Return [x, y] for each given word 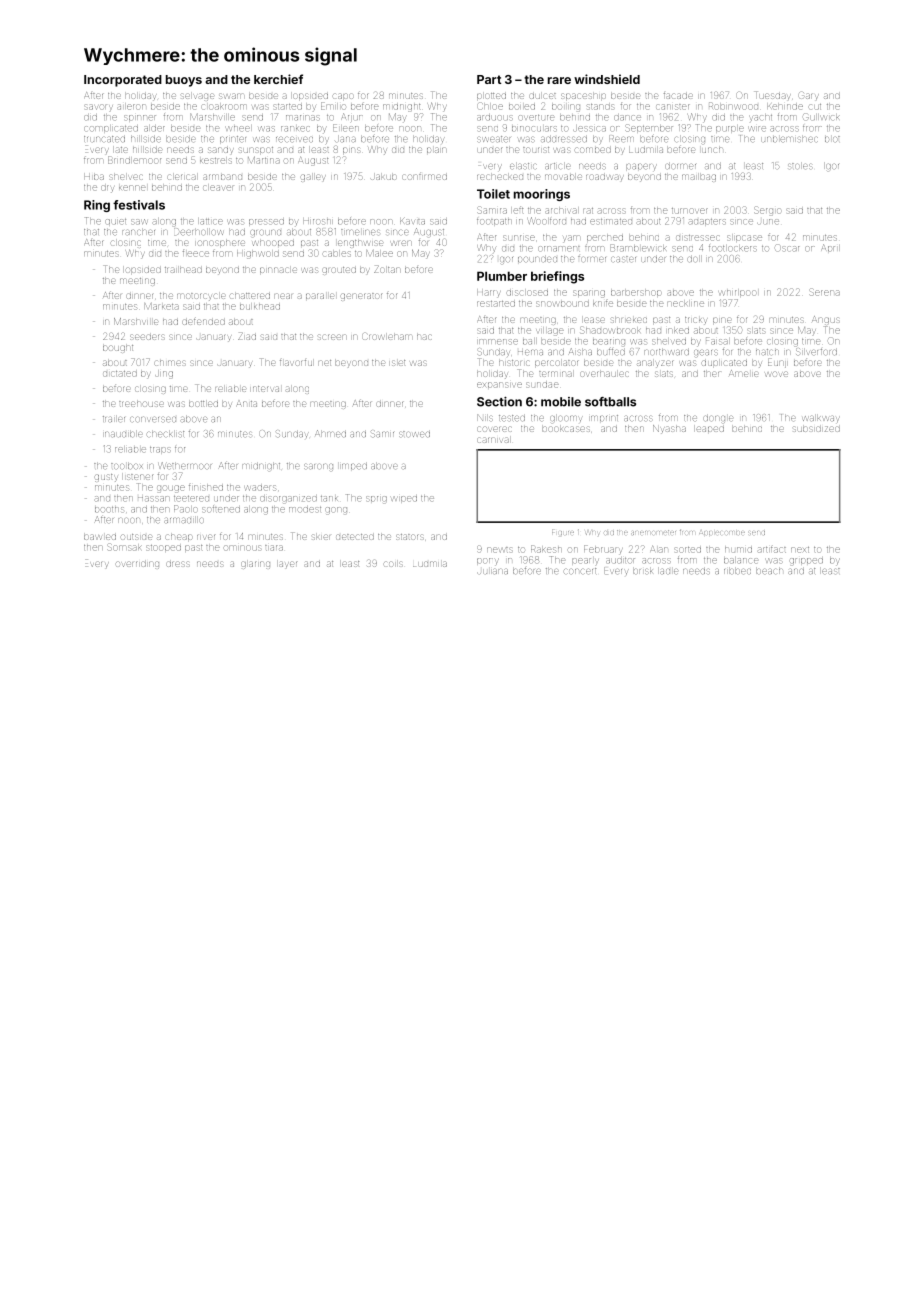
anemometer [653, 532]
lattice [211, 221]
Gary [809, 96]
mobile [561, 402]
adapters [707, 222]
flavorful [296, 363]
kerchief [278, 79]
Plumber [502, 276]
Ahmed [330, 433]
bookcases [566, 429]
